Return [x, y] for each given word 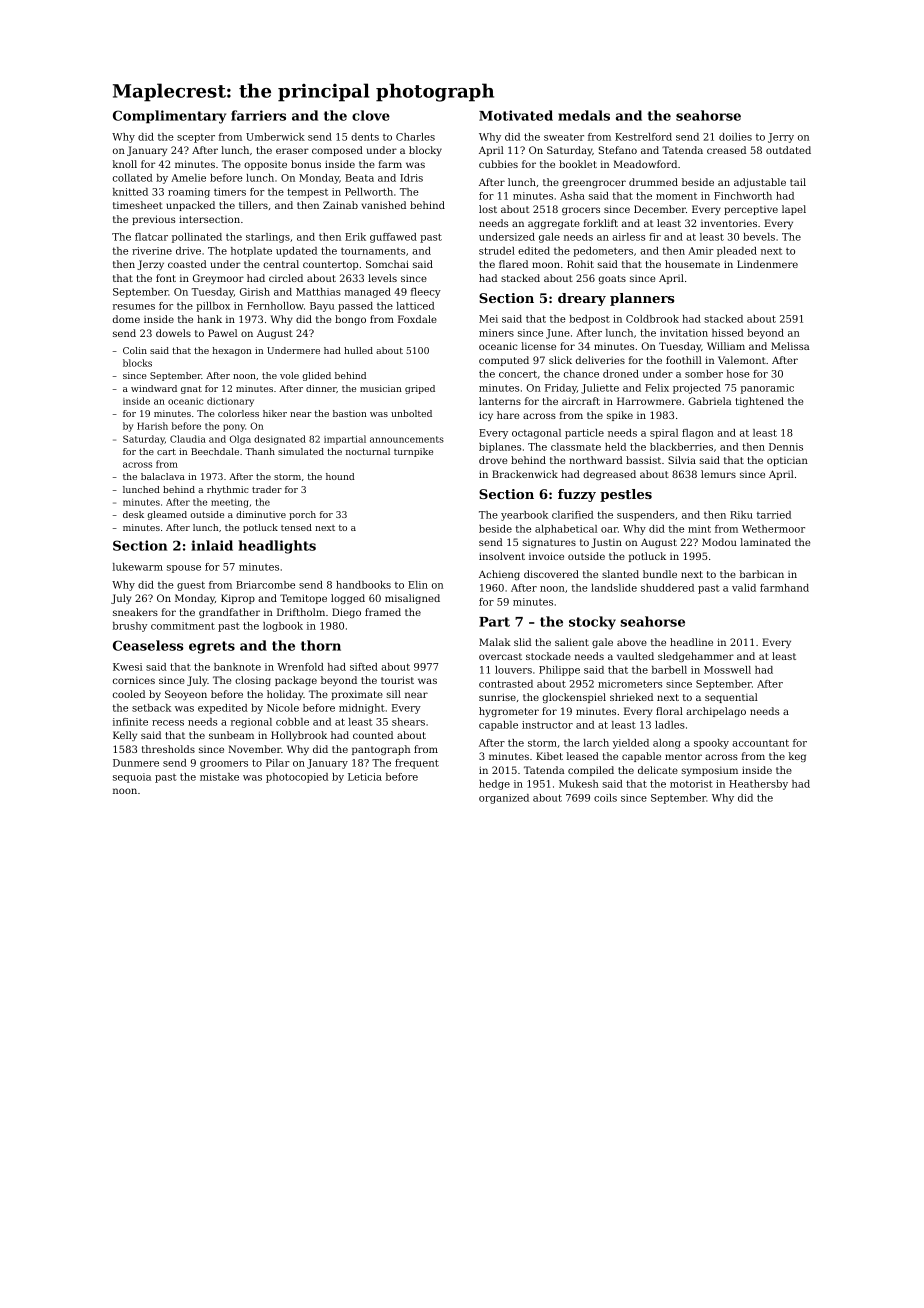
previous [153, 220]
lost [488, 209]
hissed [728, 333]
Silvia [682, 460]
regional [251, 723]
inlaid [212, 545]
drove [493, 460]
